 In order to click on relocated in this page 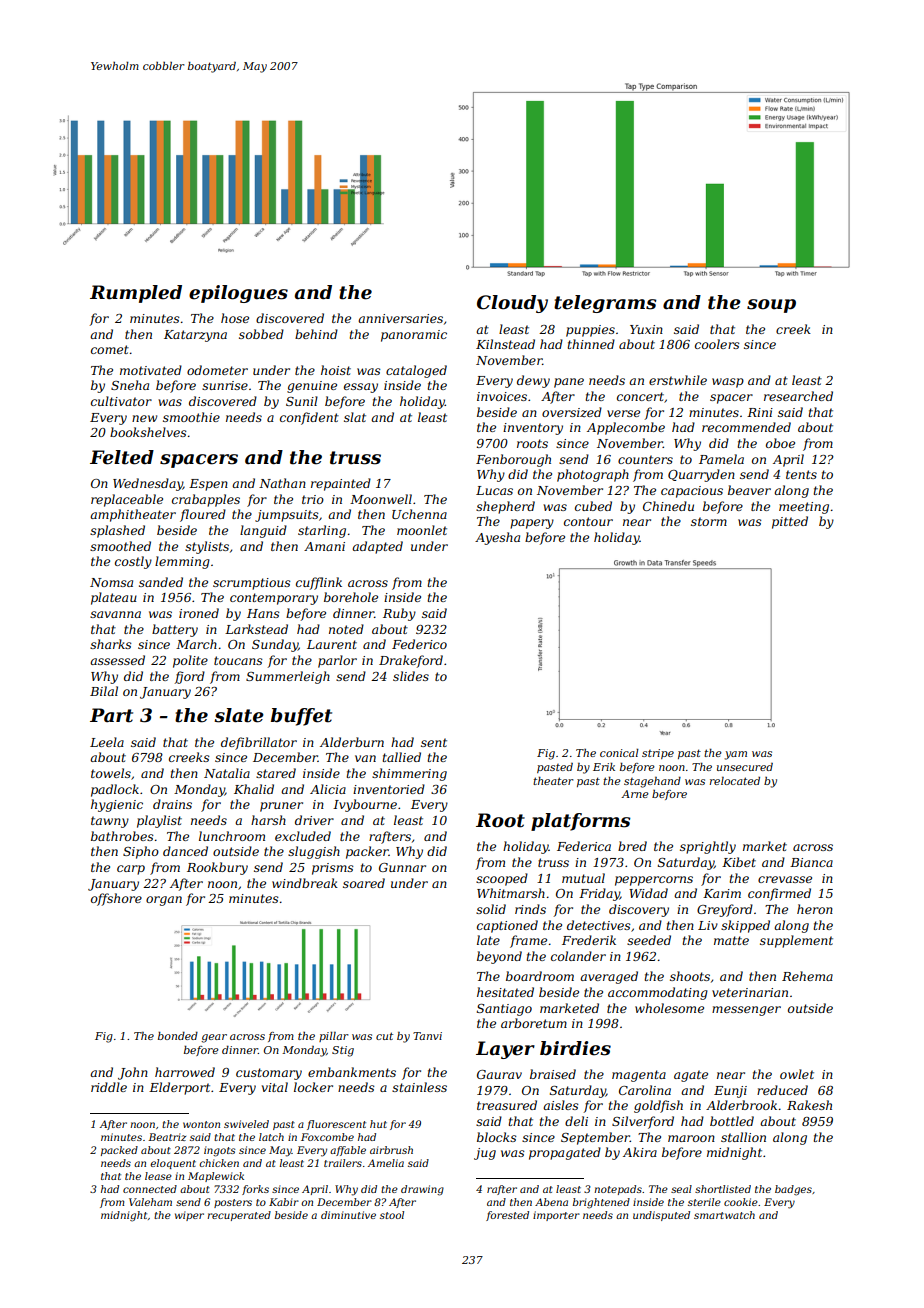, I will do `click(735, 781)`.
